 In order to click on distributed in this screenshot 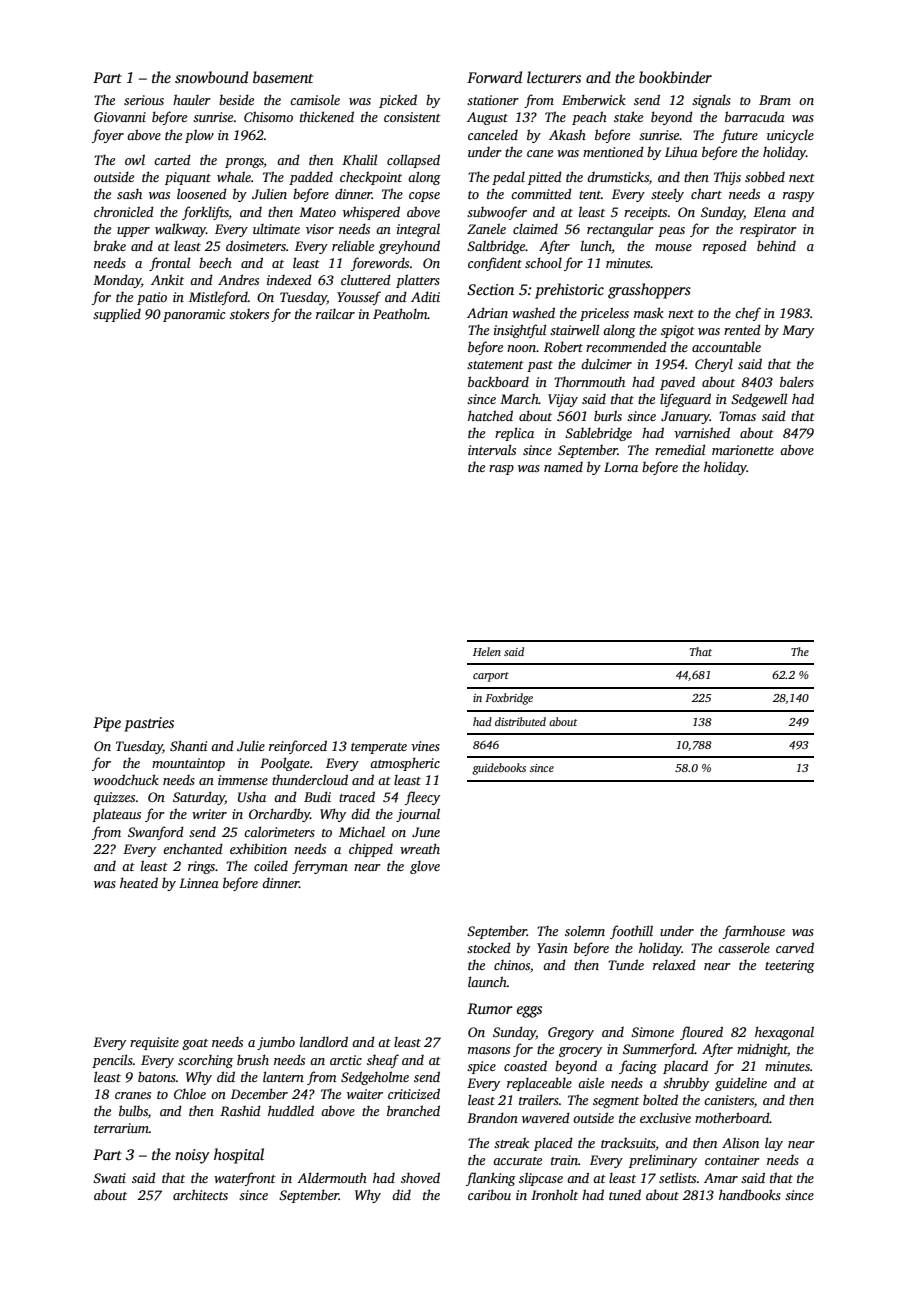, I will do `click(520, 721)`.
